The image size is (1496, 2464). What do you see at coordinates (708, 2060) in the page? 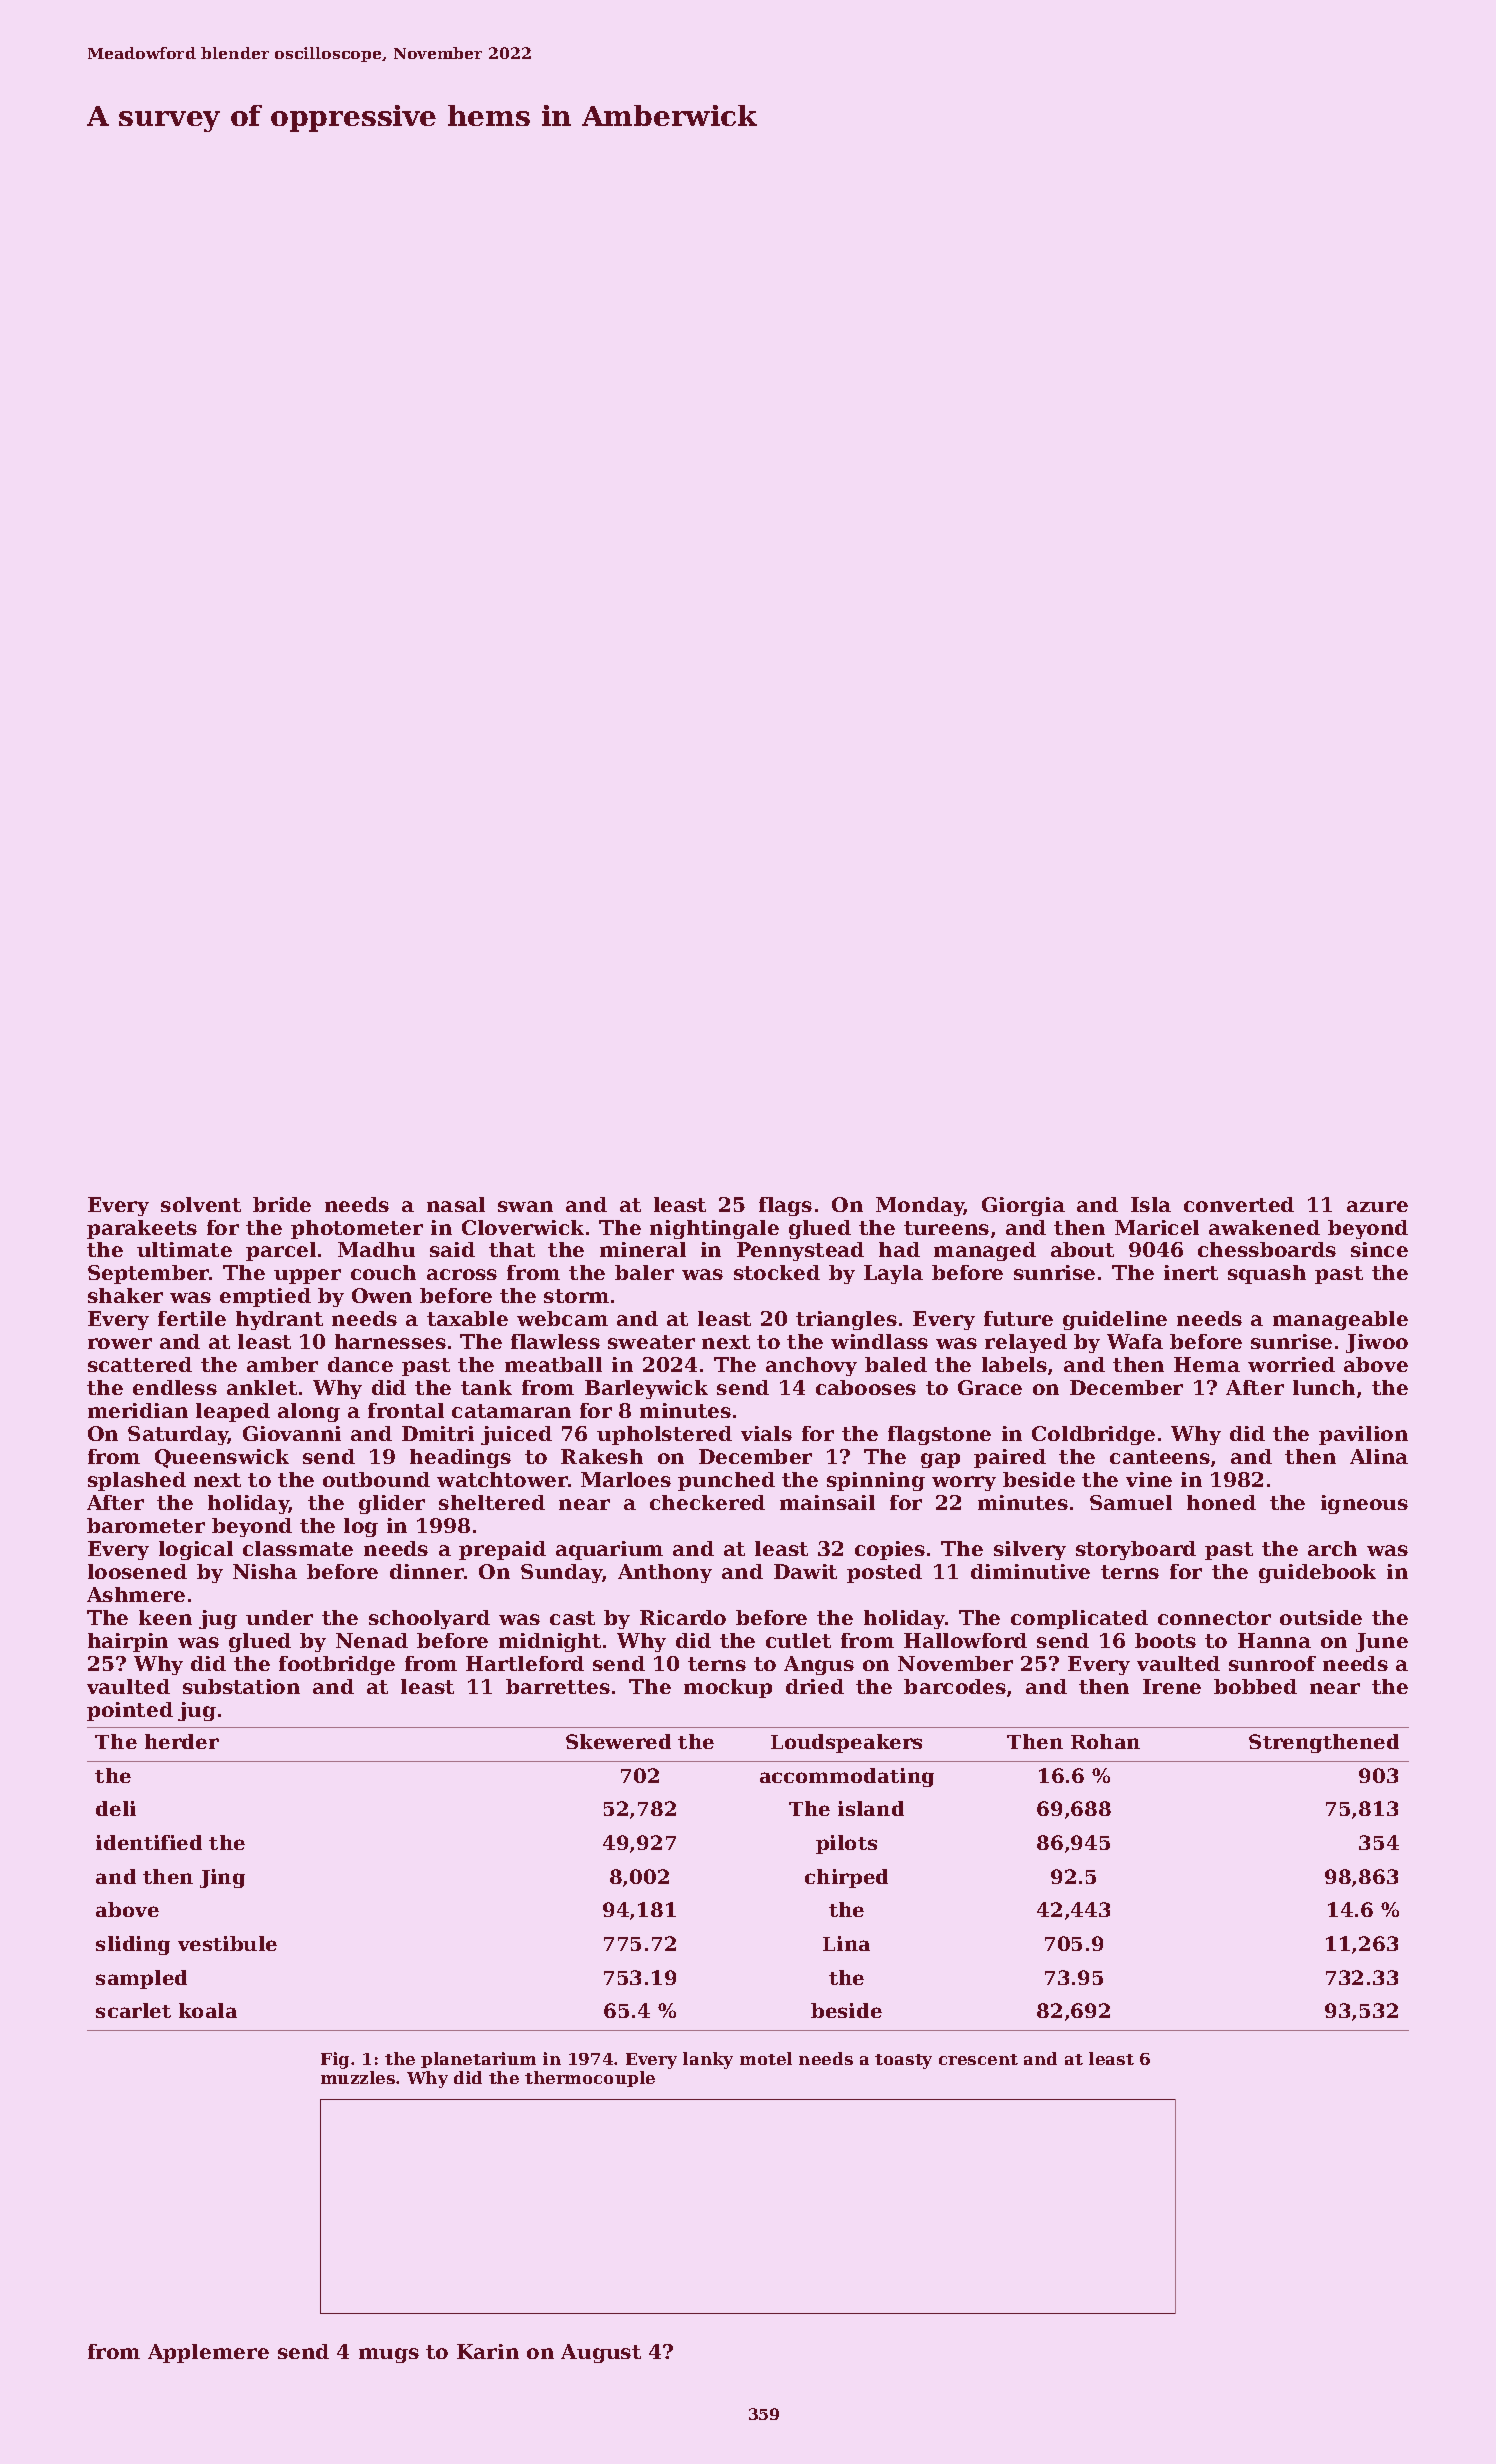
I see `lanky` at bounding box center [708, 2060].
